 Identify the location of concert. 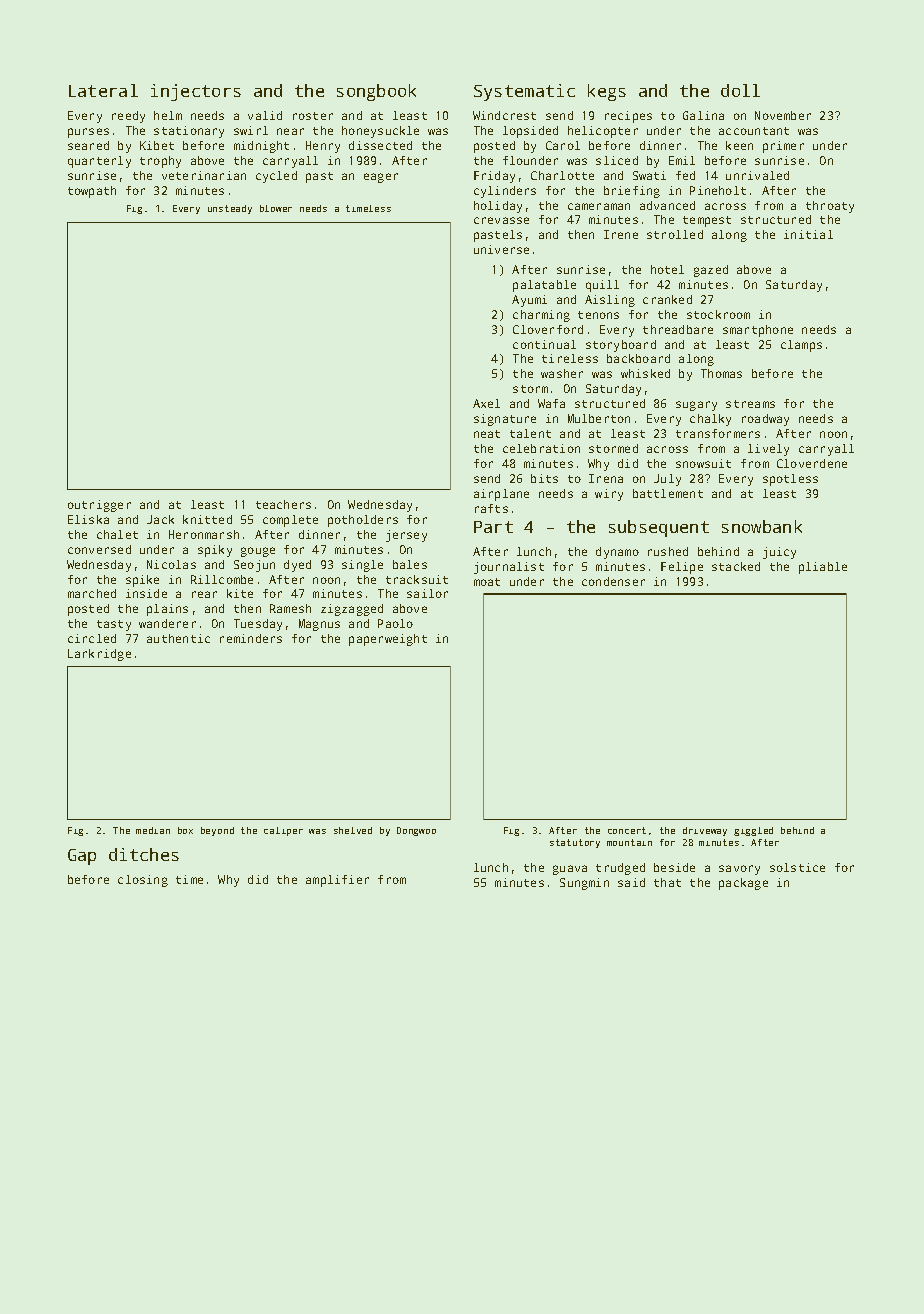
(627, 830).
